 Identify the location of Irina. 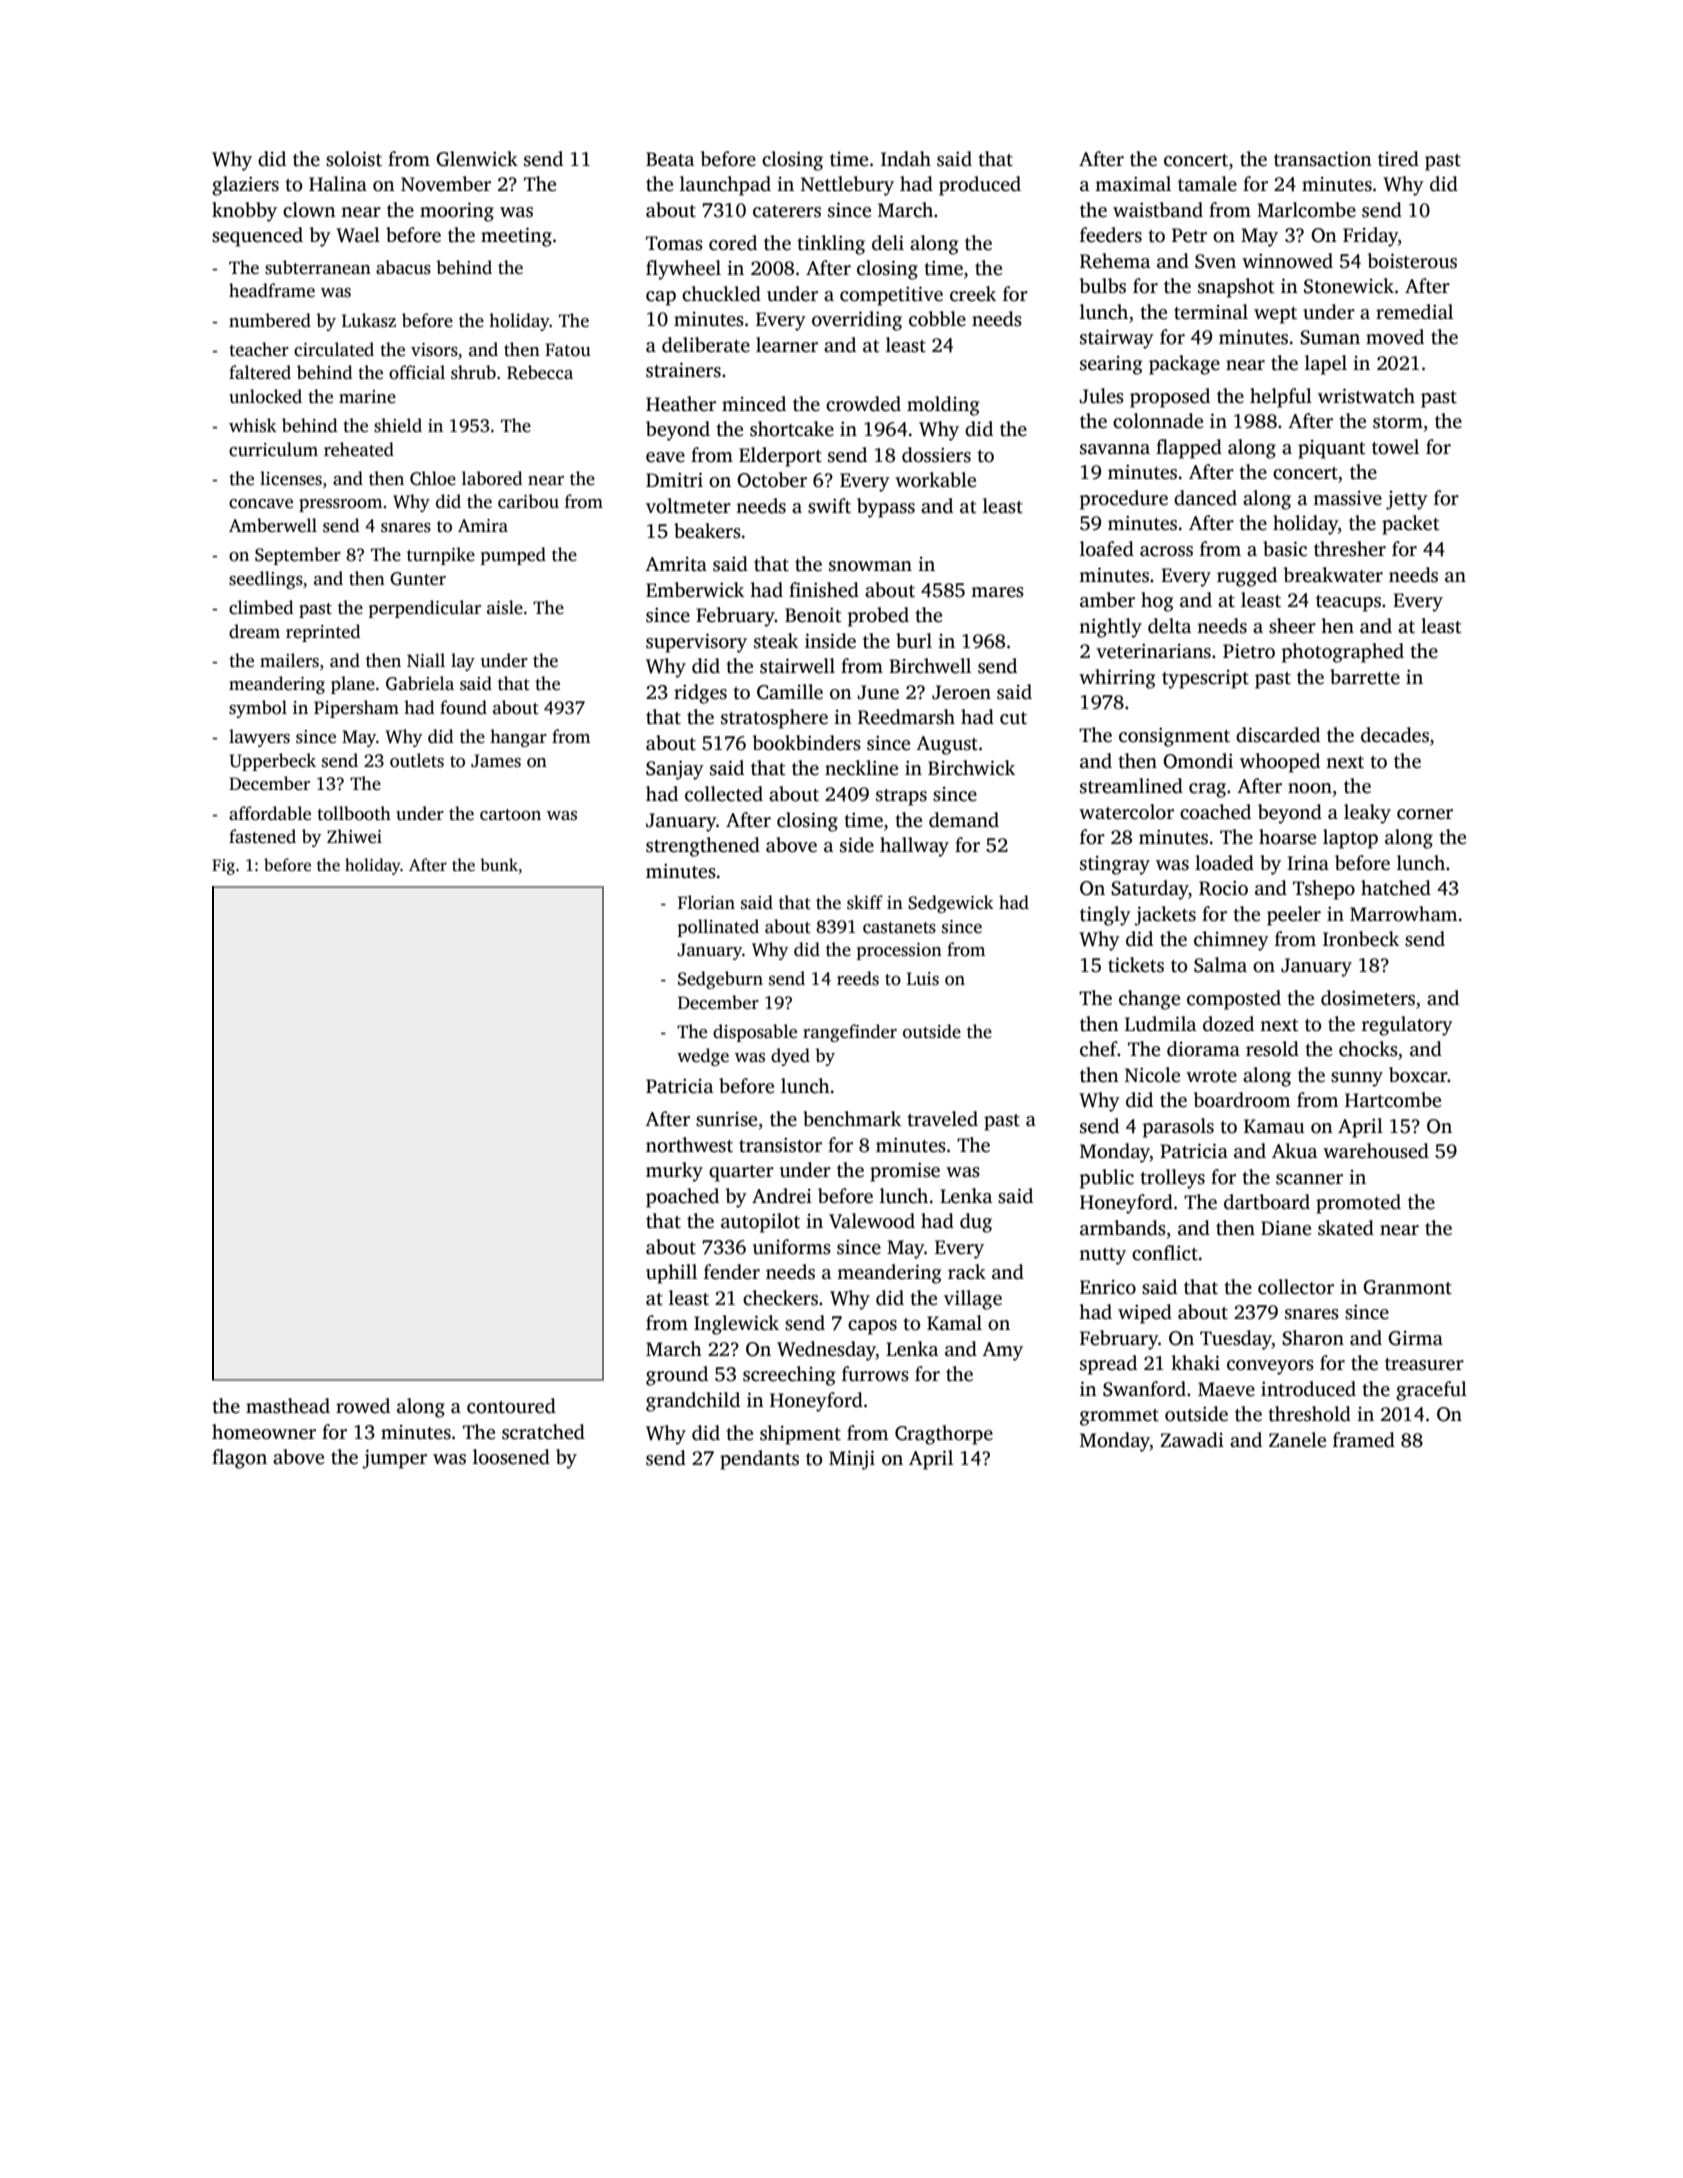
(1308, 862).
